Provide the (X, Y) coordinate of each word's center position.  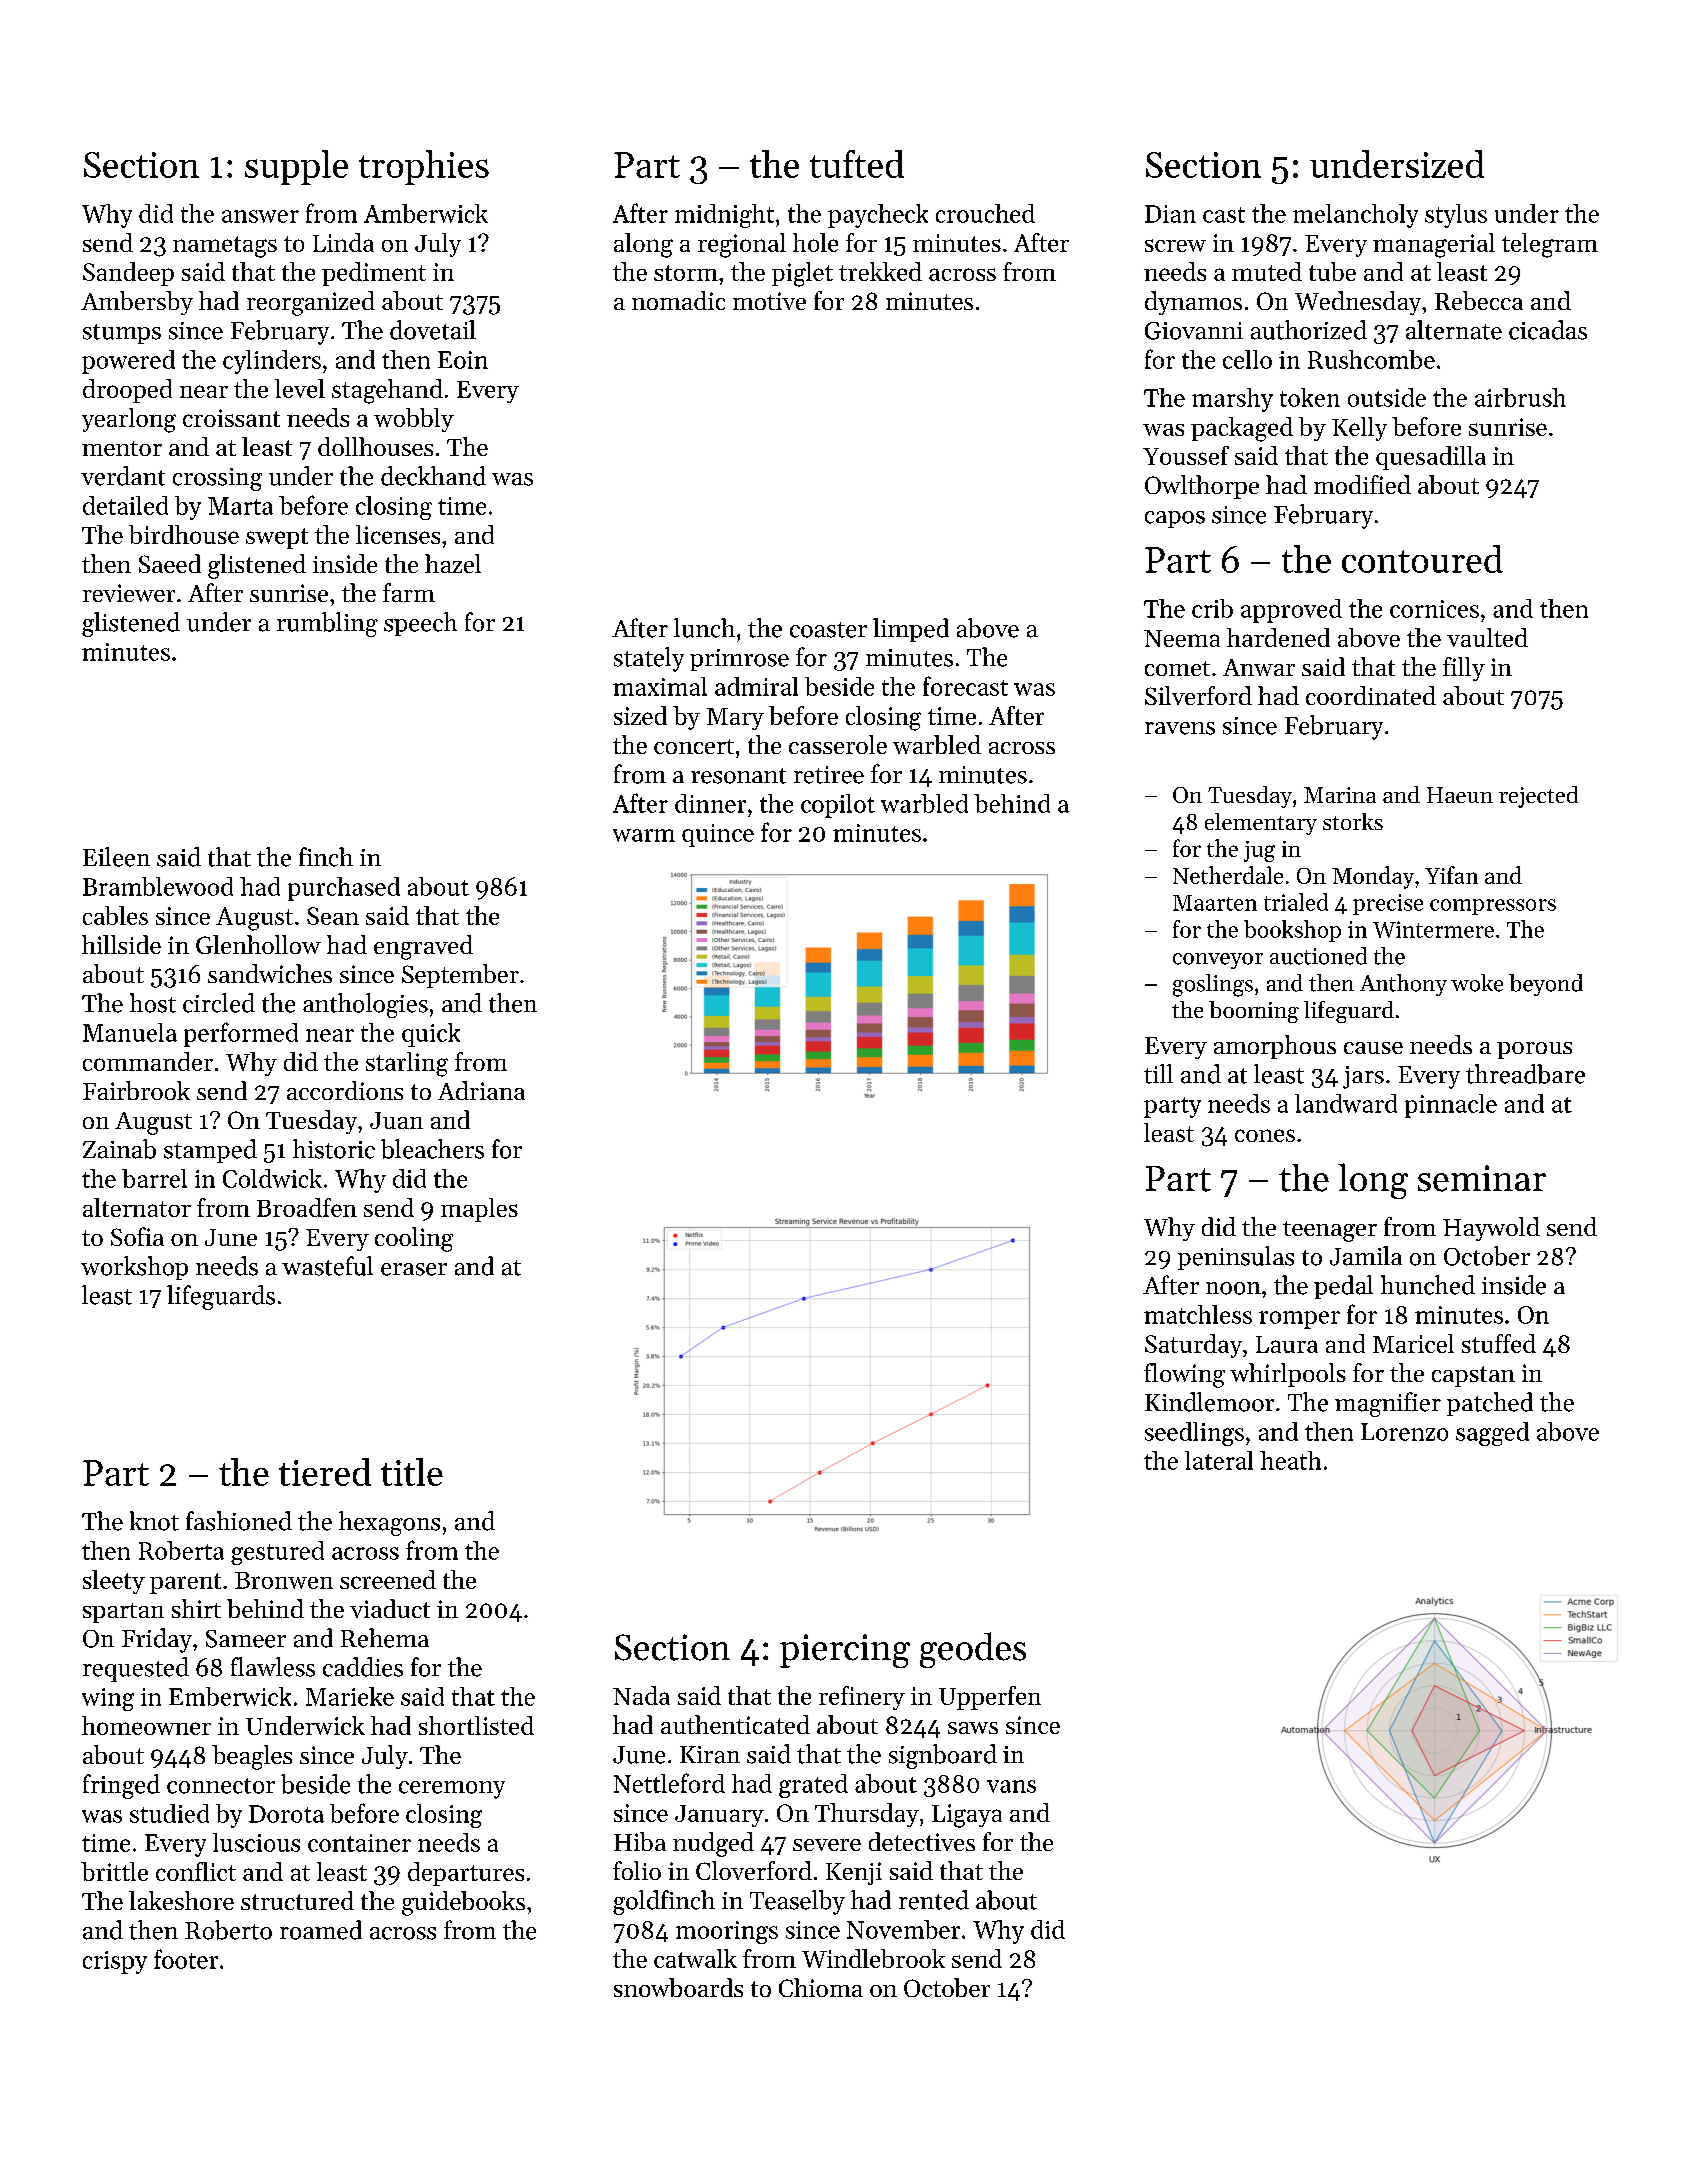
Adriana (481, 1090)
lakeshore (181, 1900)
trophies (424, 167)
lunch (704, 628)
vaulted (1487, 637)
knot (154, 1521)
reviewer (129, 593)
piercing (845, 1651)
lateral (1219, 1460)
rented (934, 1900)
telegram (1550, 245)
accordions (345, 1090)
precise (1388, 904)
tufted (857, 164)
